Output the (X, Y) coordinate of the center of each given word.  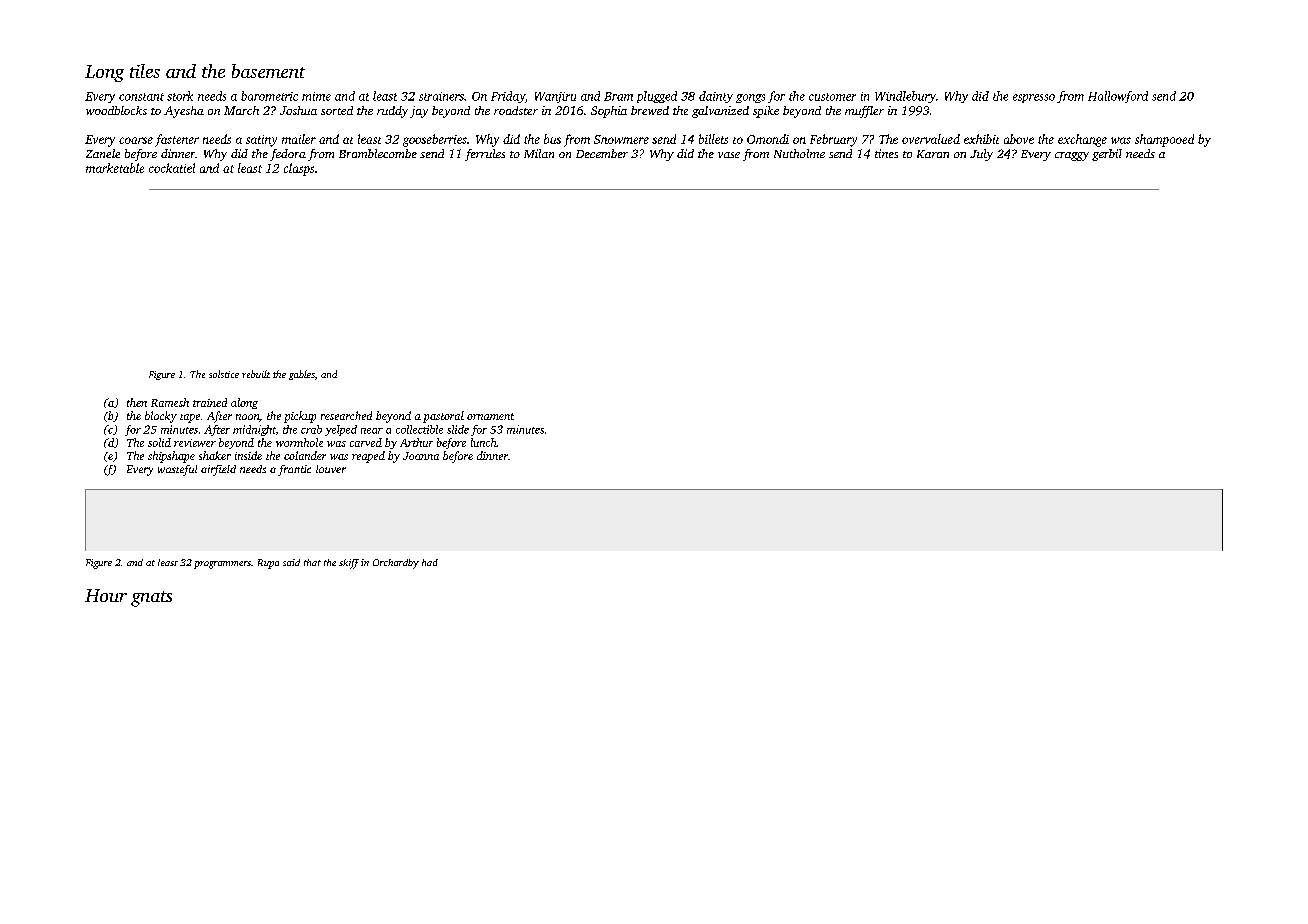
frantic (294, 470)
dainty (716, 97)
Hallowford (1118, 97)
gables (302, 375)
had (430, 562)
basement (268, 71)
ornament (490, 416)
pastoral (443, 417)
